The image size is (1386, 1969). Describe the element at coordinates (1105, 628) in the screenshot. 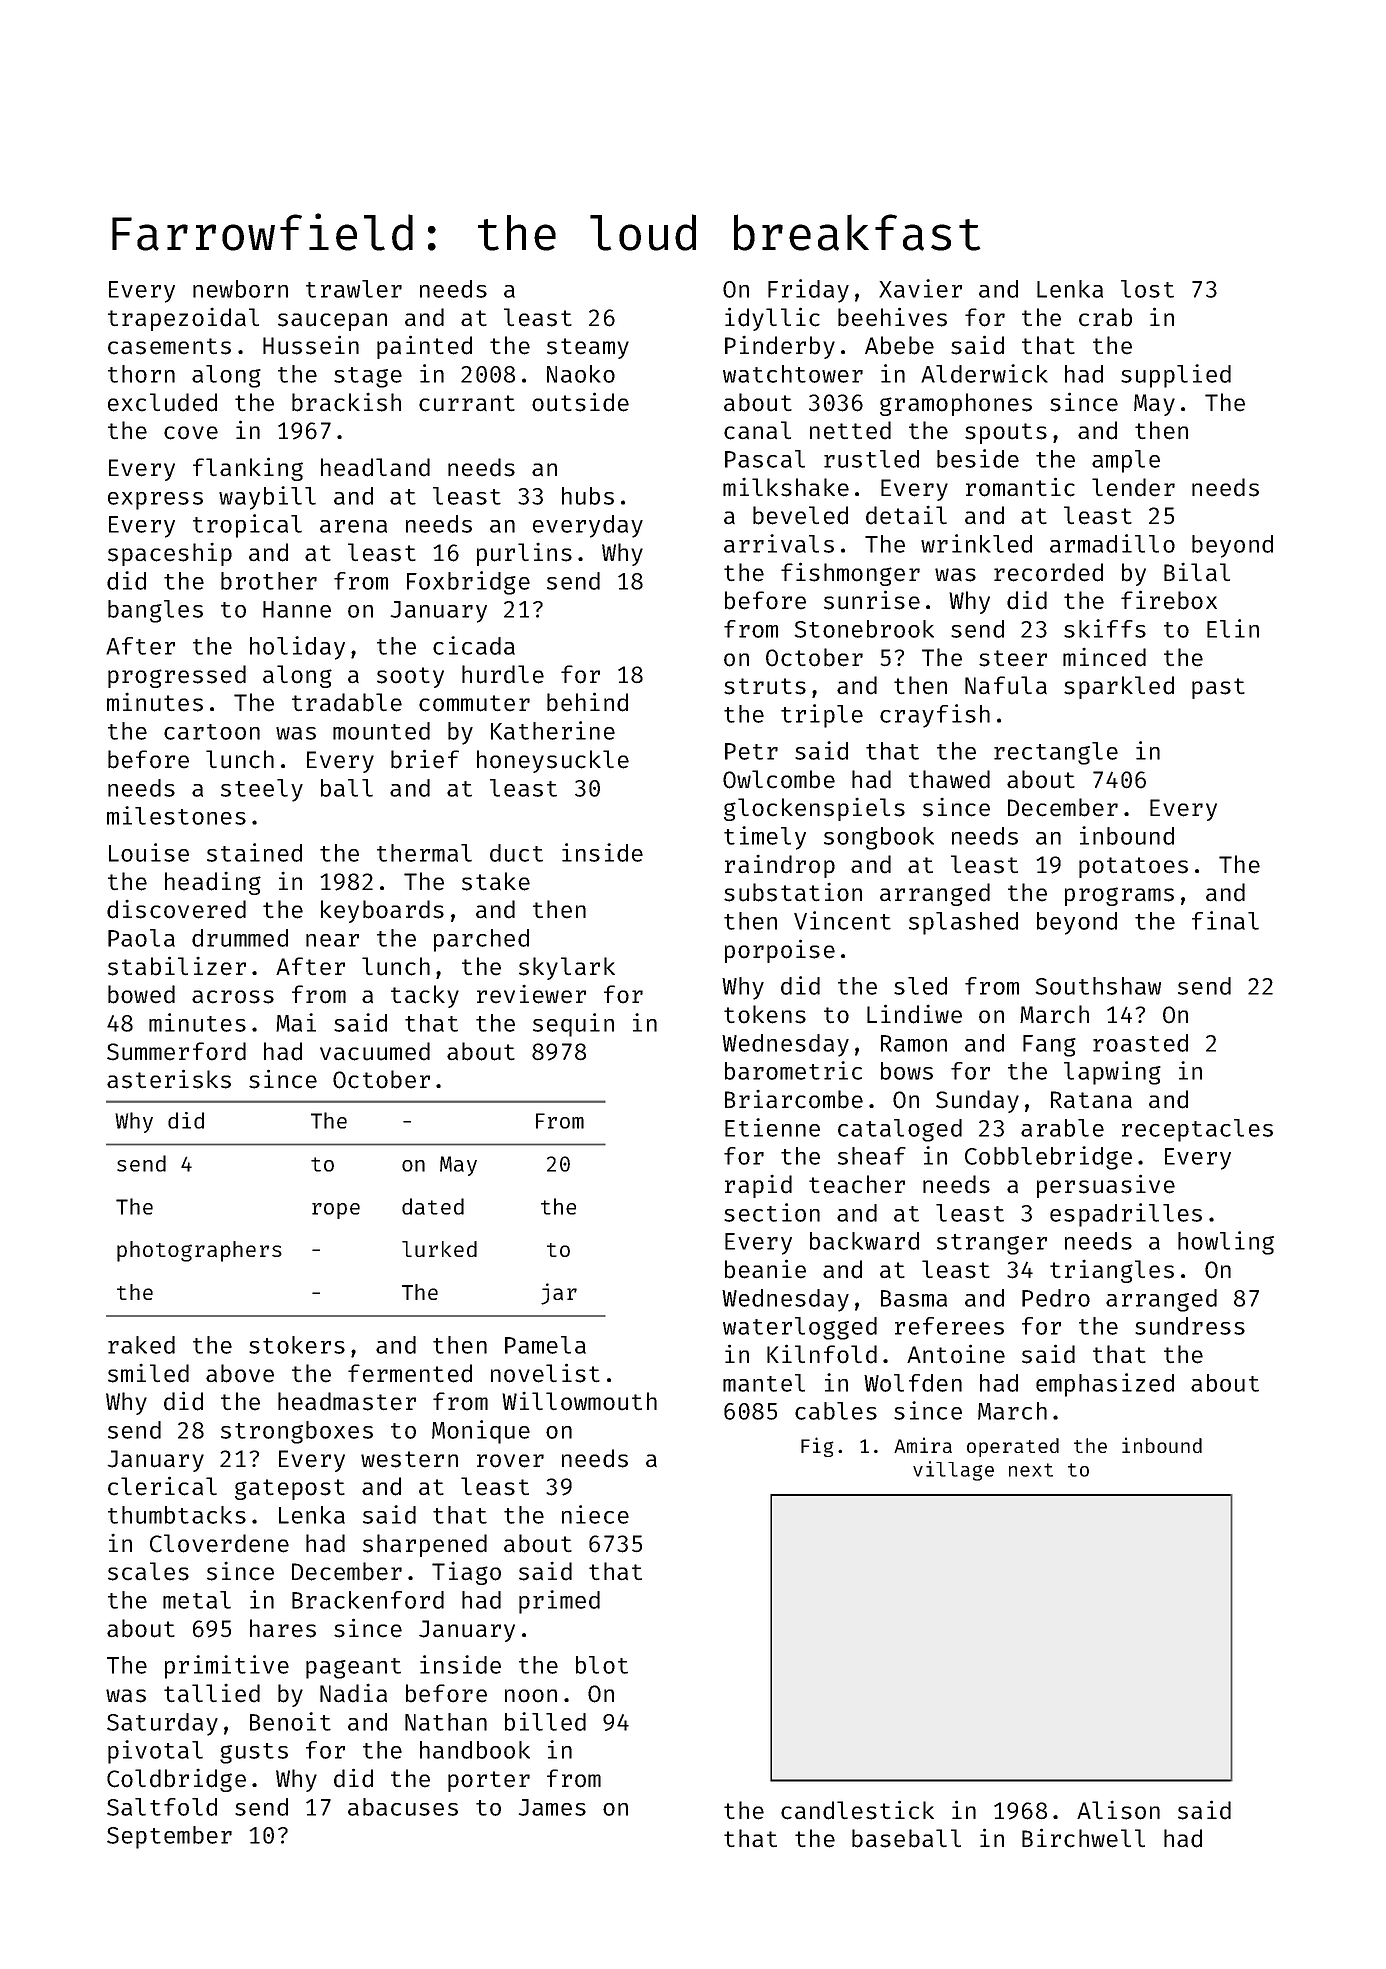

I see `skiffs` at that location.
